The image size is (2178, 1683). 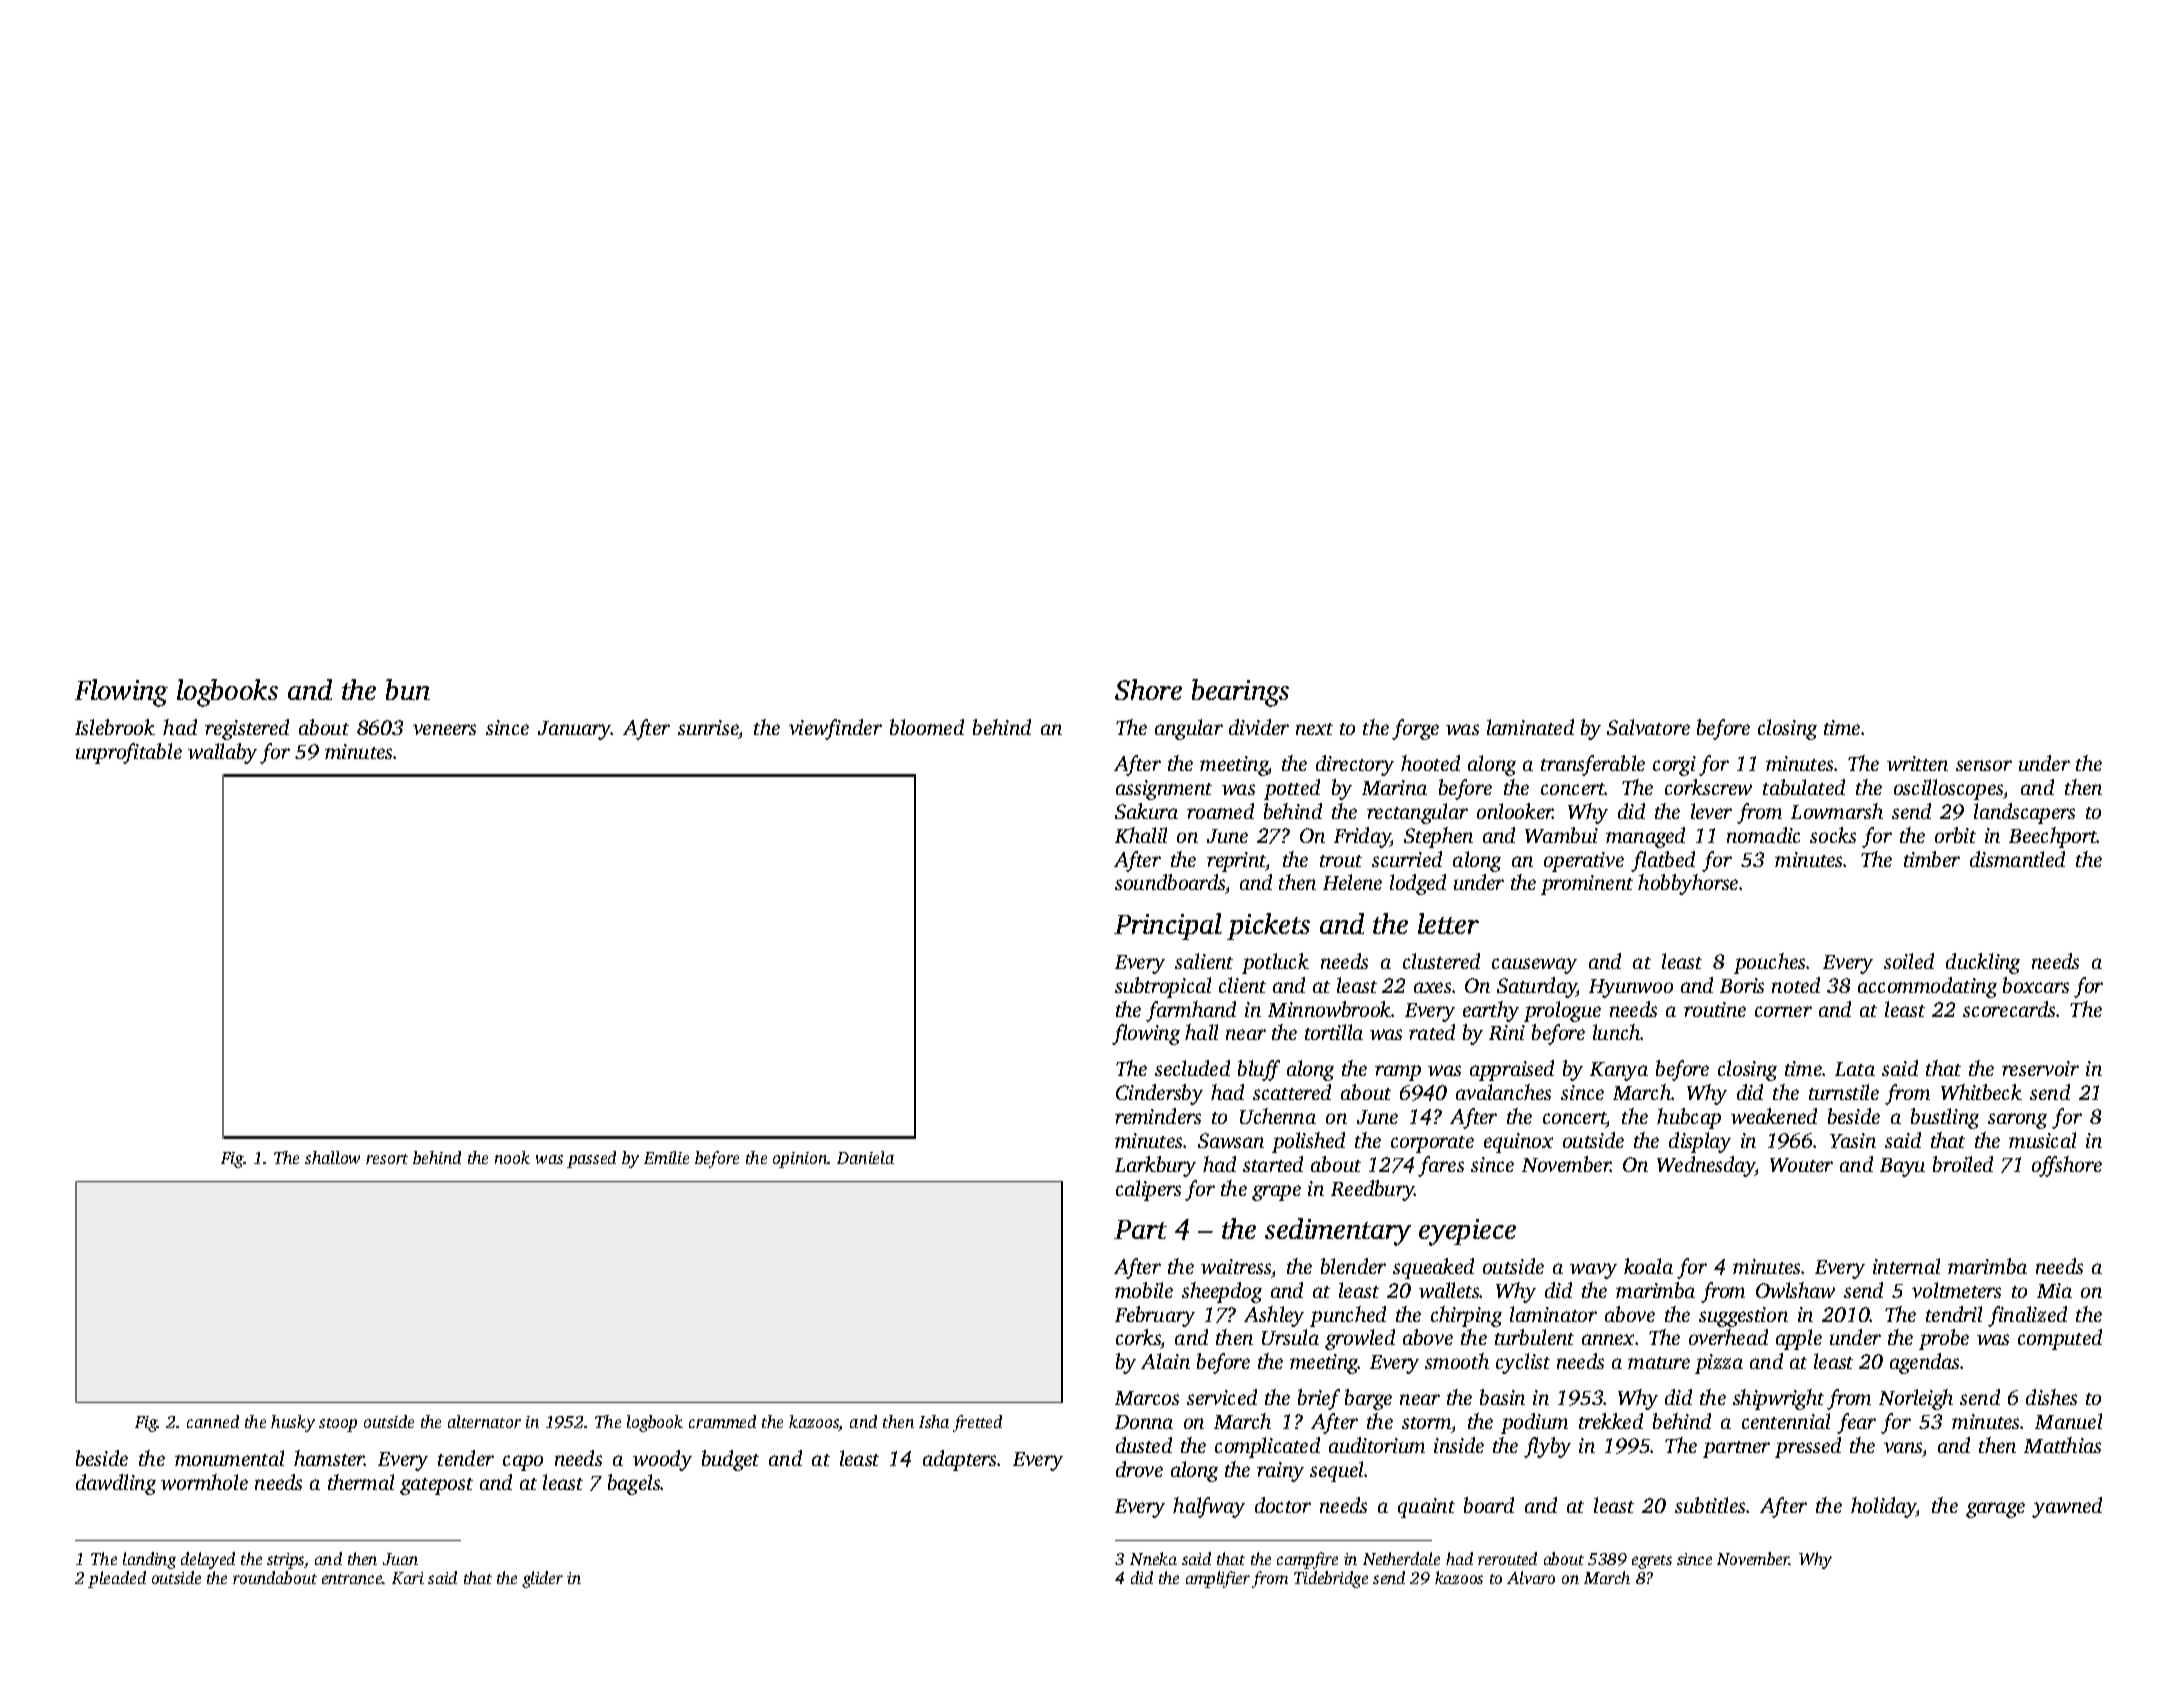 I want to click on basin, so click(x=1502, y=1397).
